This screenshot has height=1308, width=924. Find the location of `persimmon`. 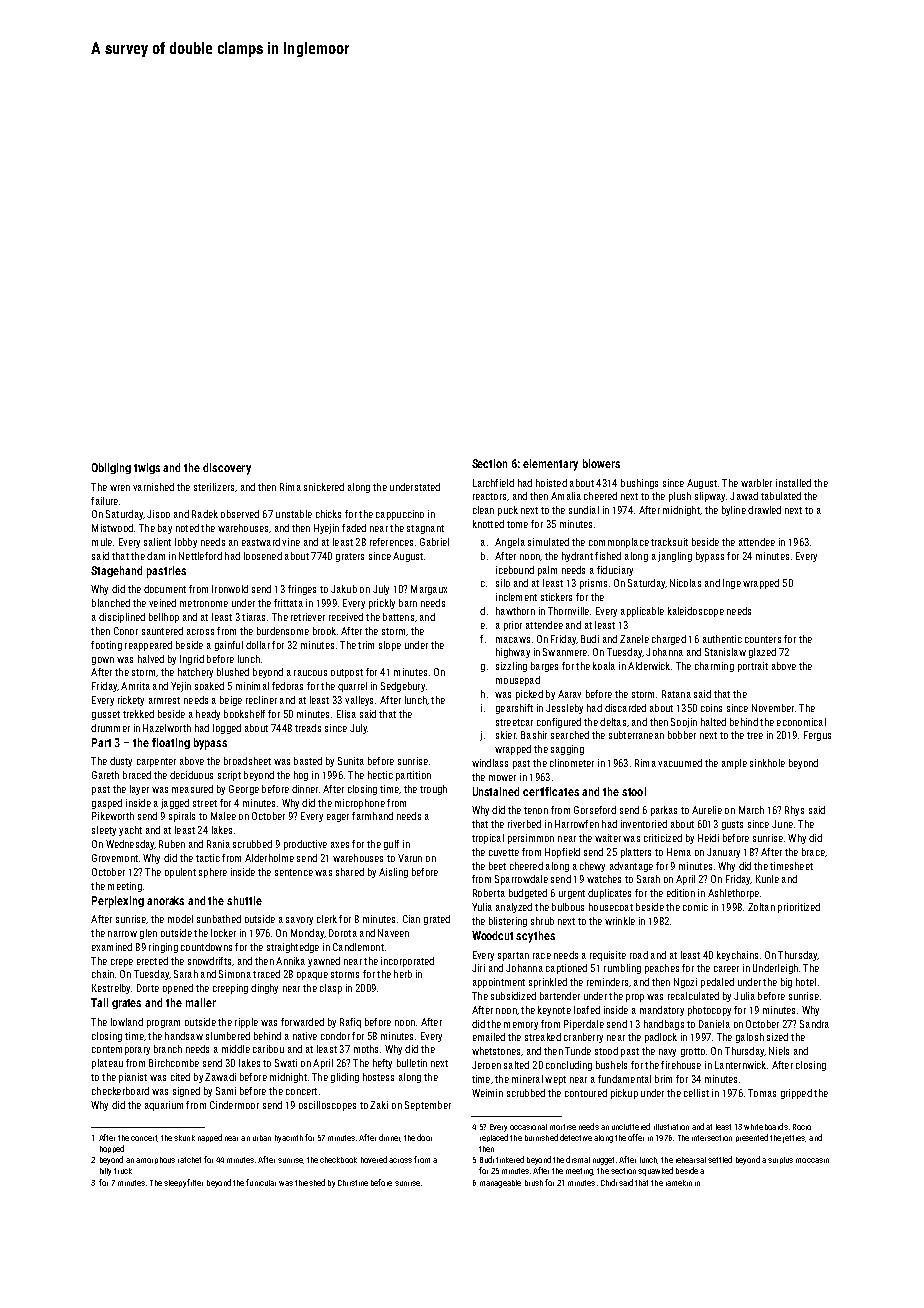

persimmon is located at coordinates (531, 839).
